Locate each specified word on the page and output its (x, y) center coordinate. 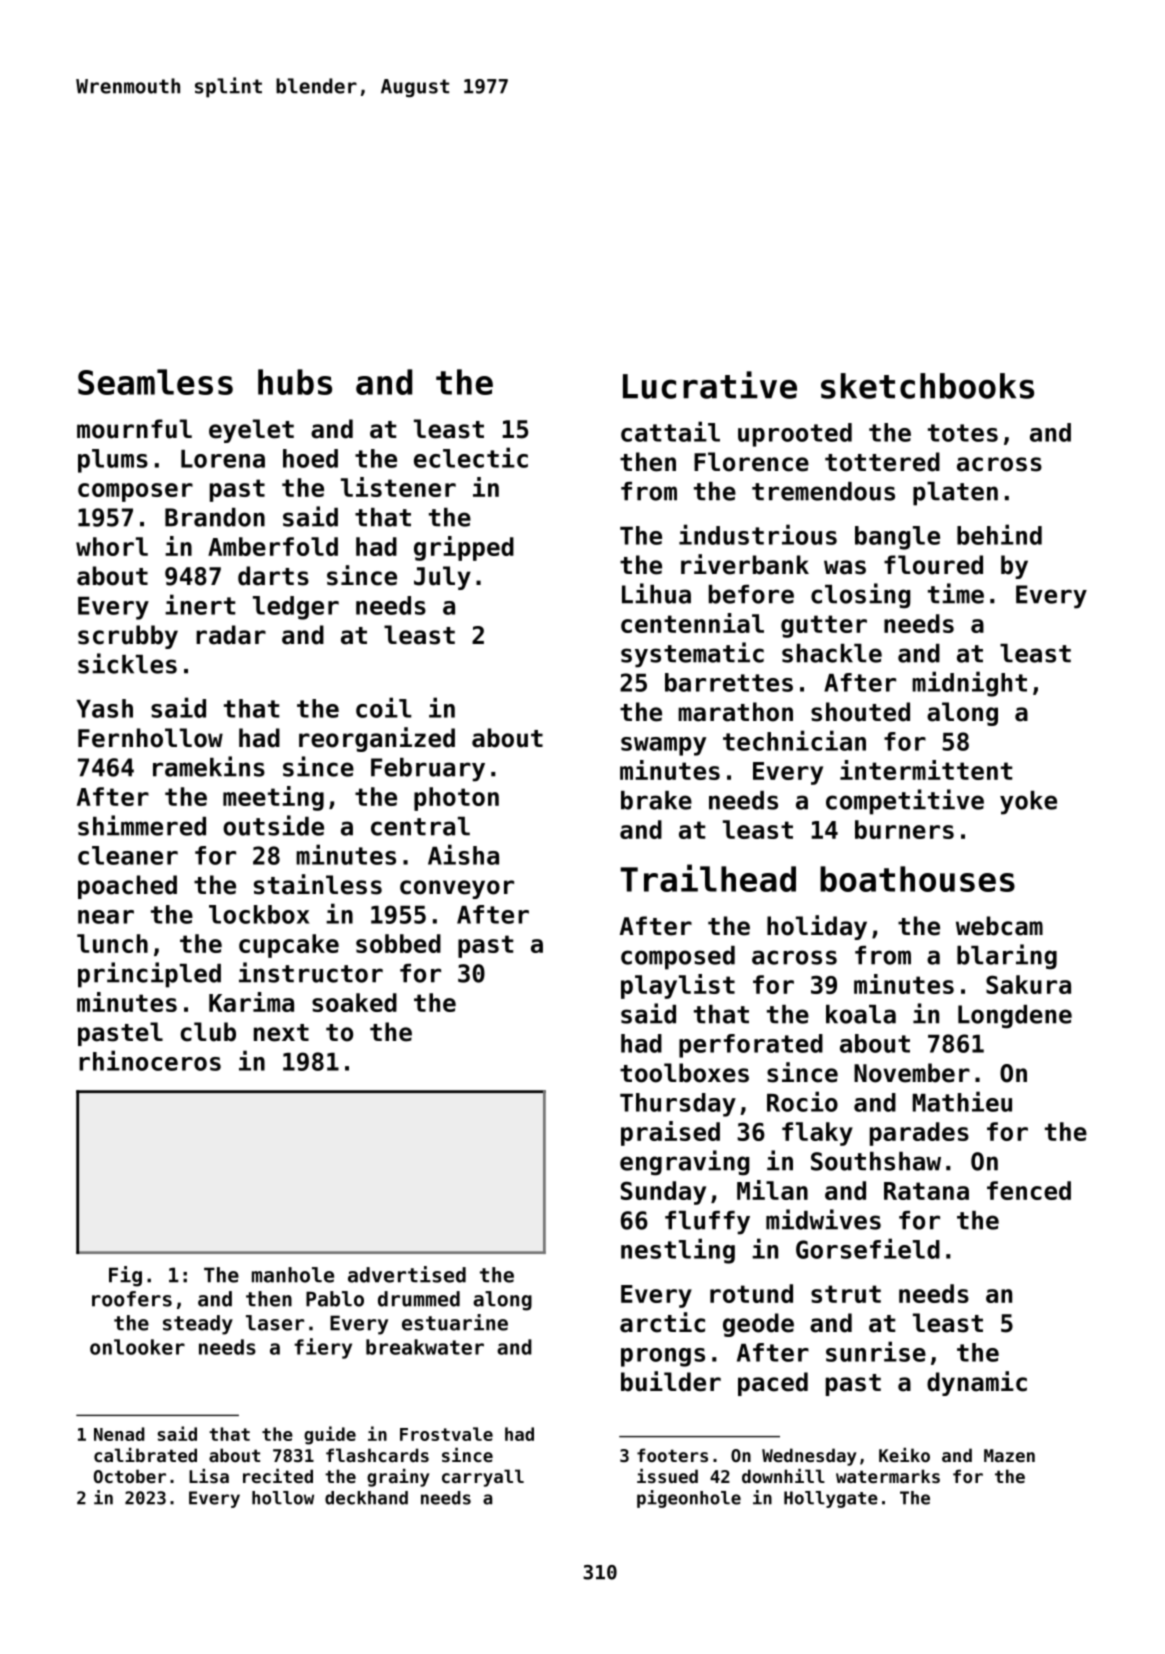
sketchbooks (927, 386)
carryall (483, 1478)
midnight (969, 684)
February (428, 770)
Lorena (223, 459)
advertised (407, 1274)
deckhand (366, 1498)
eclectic (471, 457)
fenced (1029, 1190)
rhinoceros (150, 1060)
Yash (104, 708)
